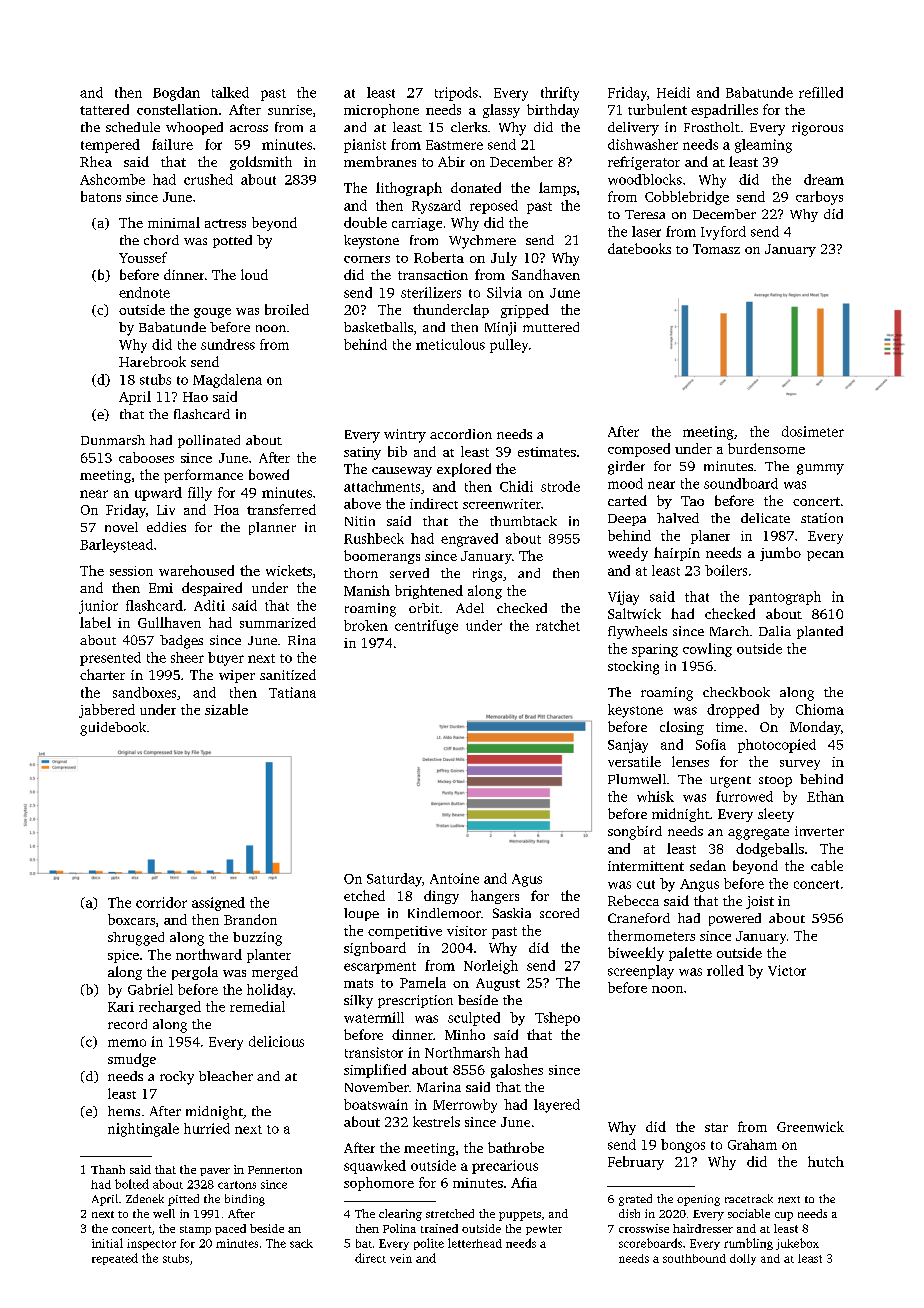  I want to click on Roberta, so click(439, 257).
